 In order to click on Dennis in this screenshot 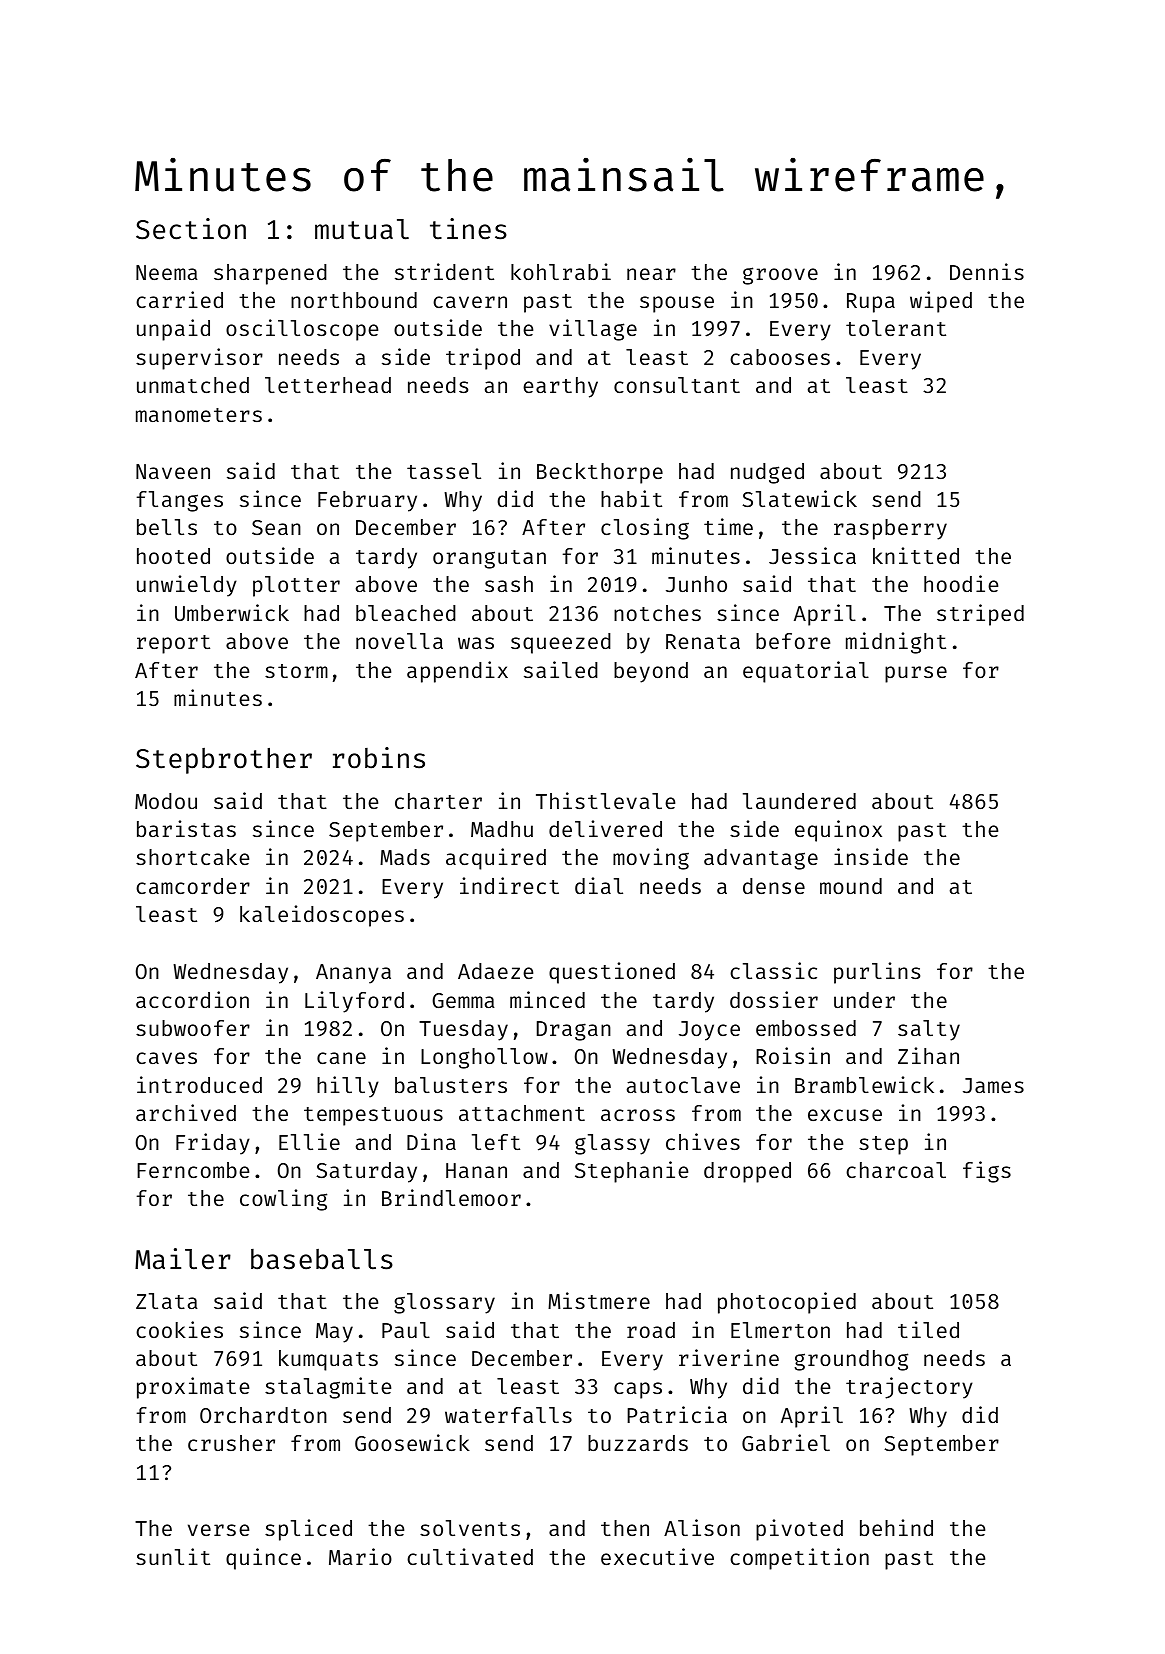, I will do `click(987, 271)`.
